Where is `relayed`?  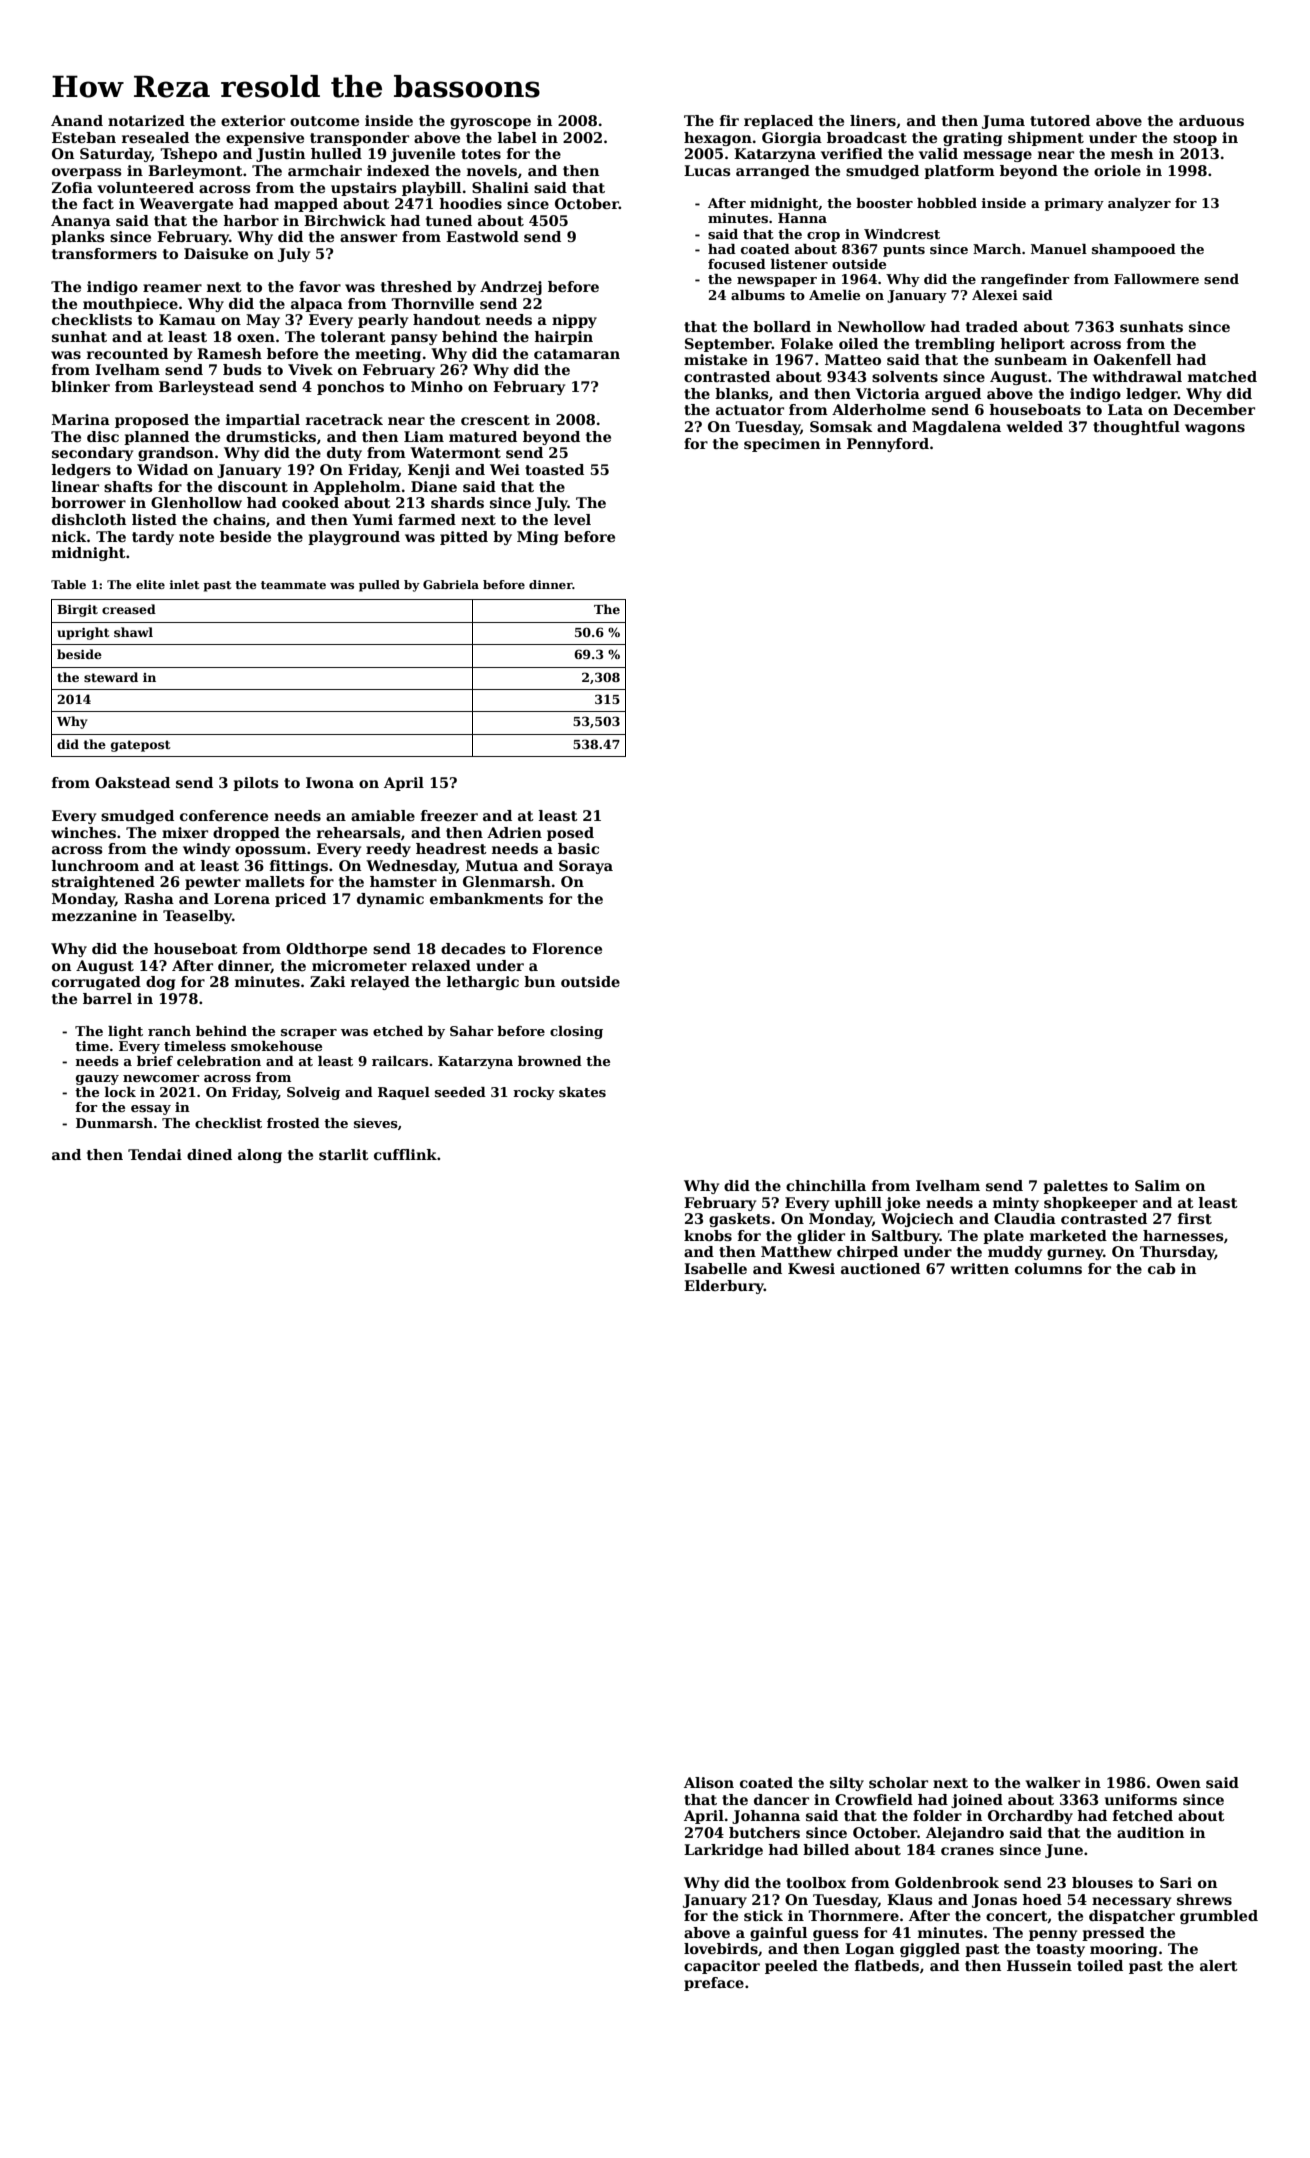
relayed is located at coordinates (380, 983).
